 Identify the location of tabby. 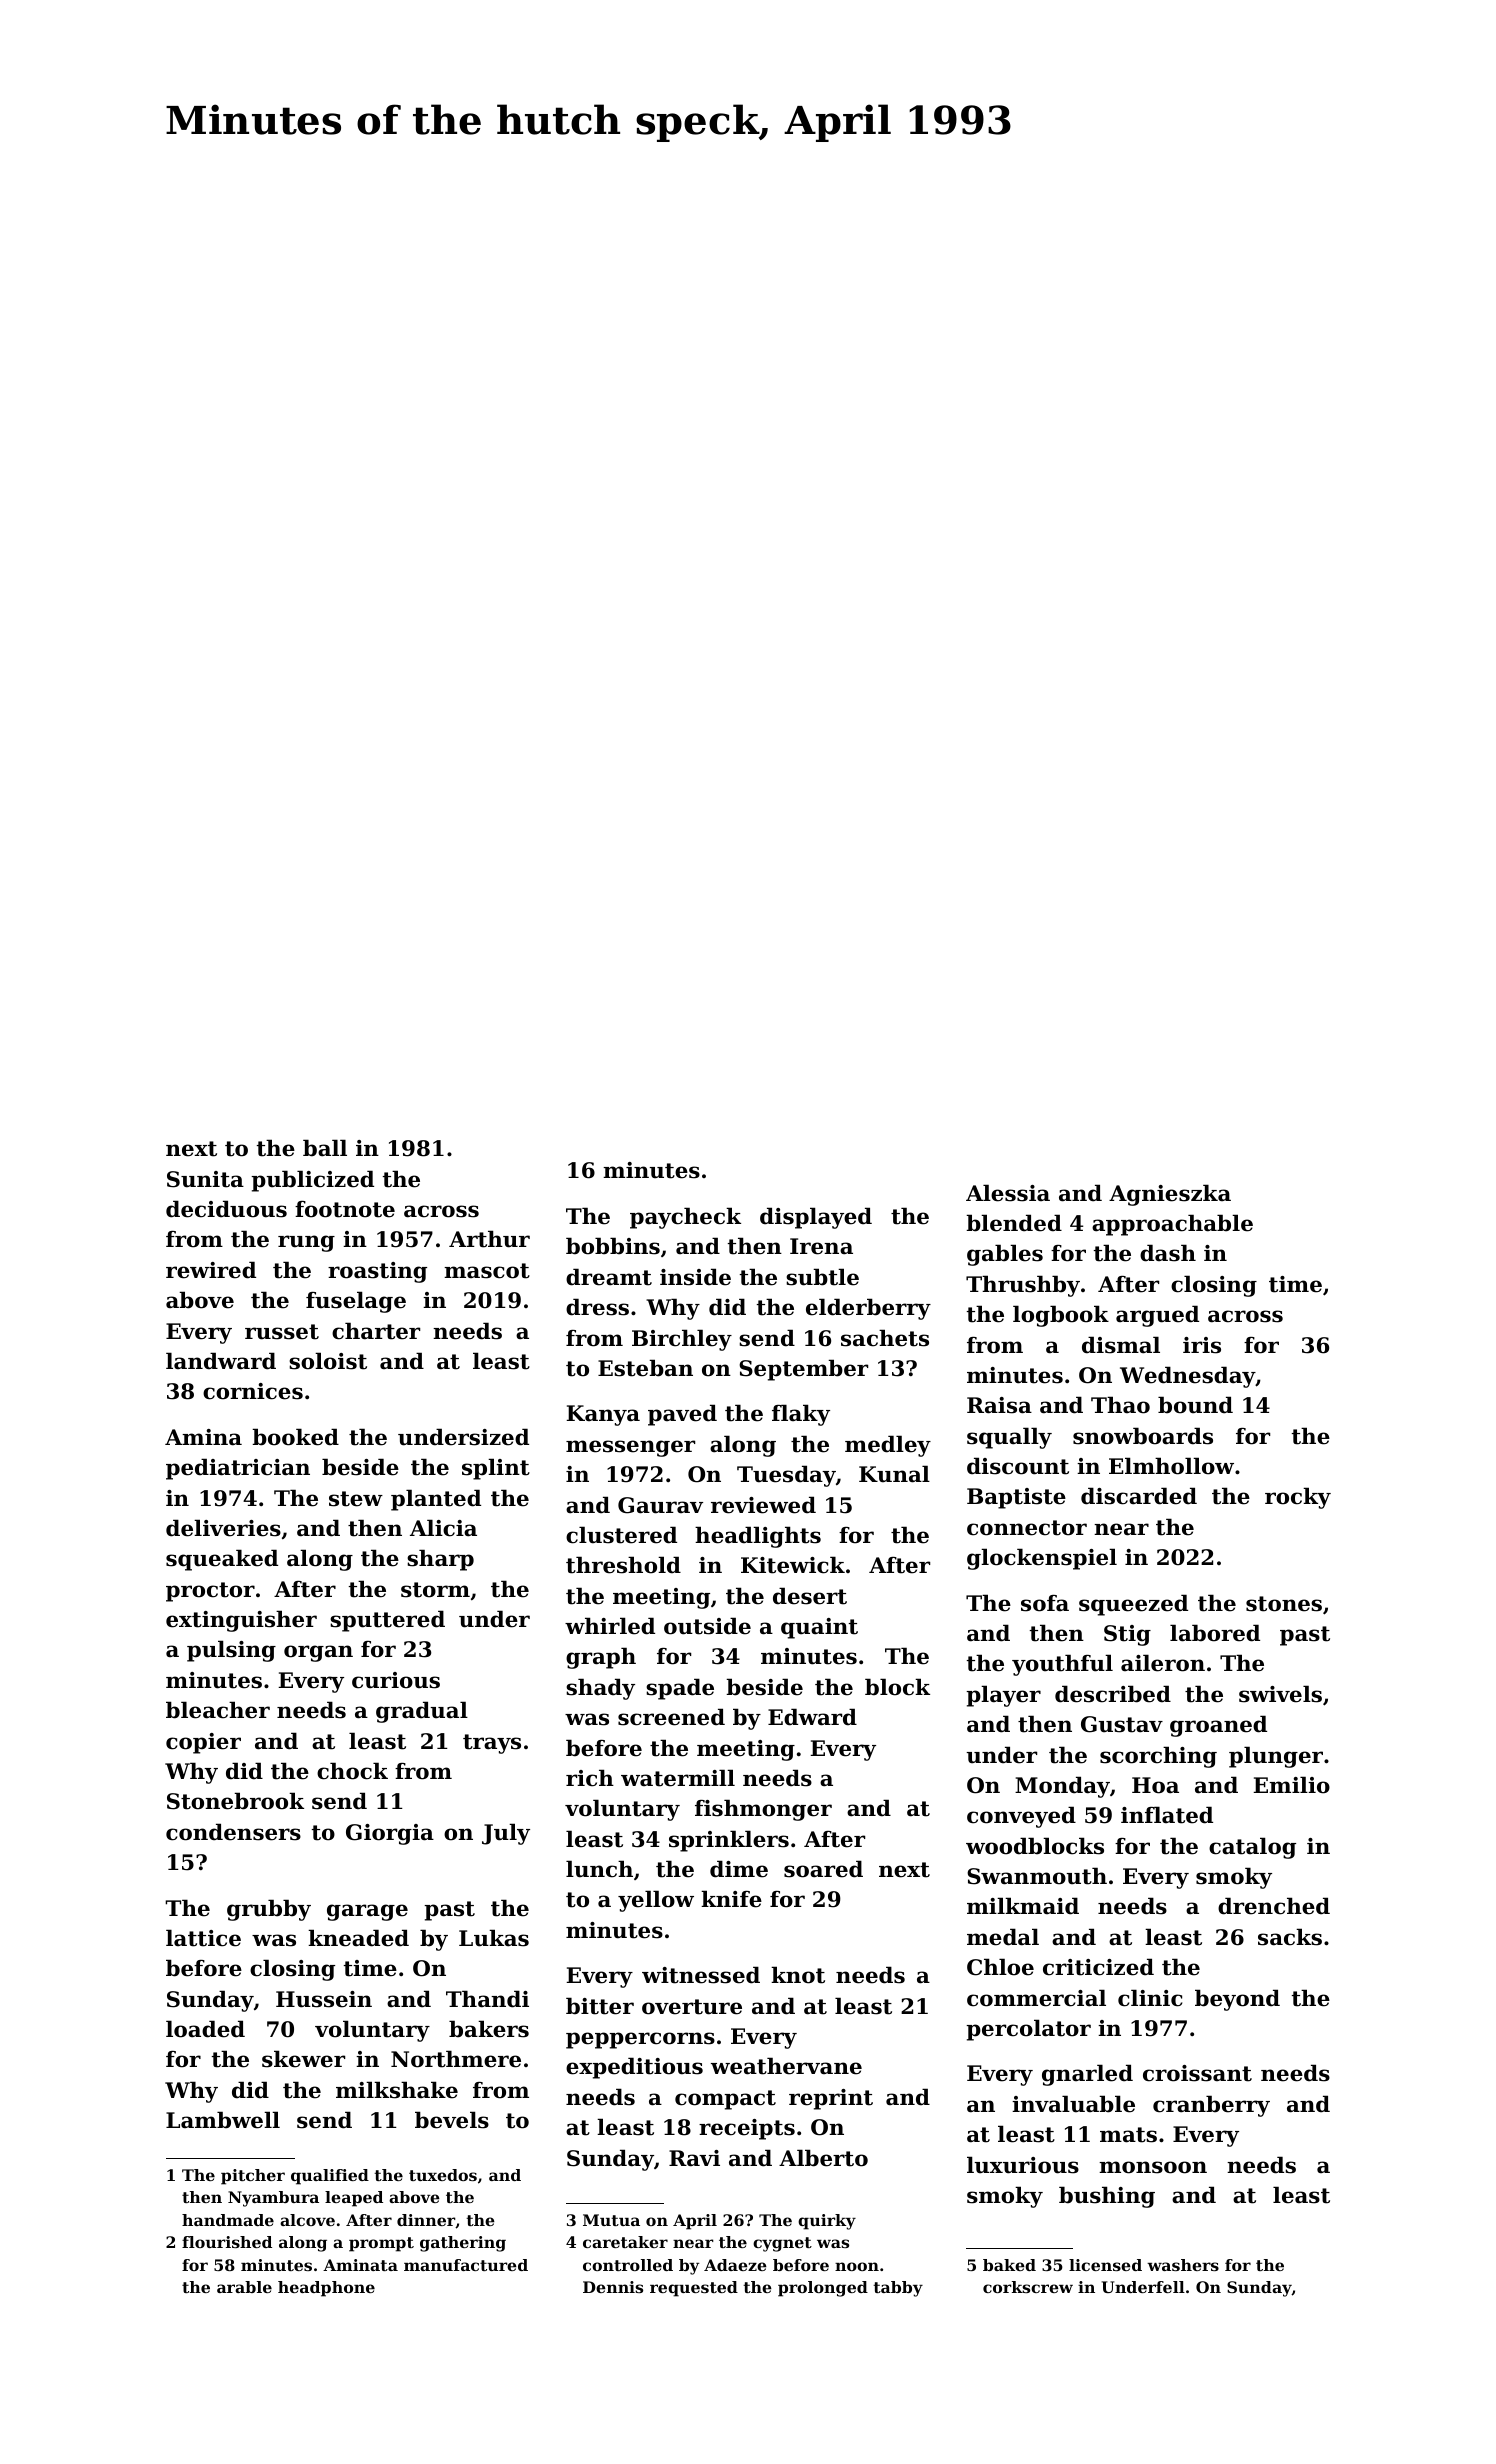
(898, 2289).
